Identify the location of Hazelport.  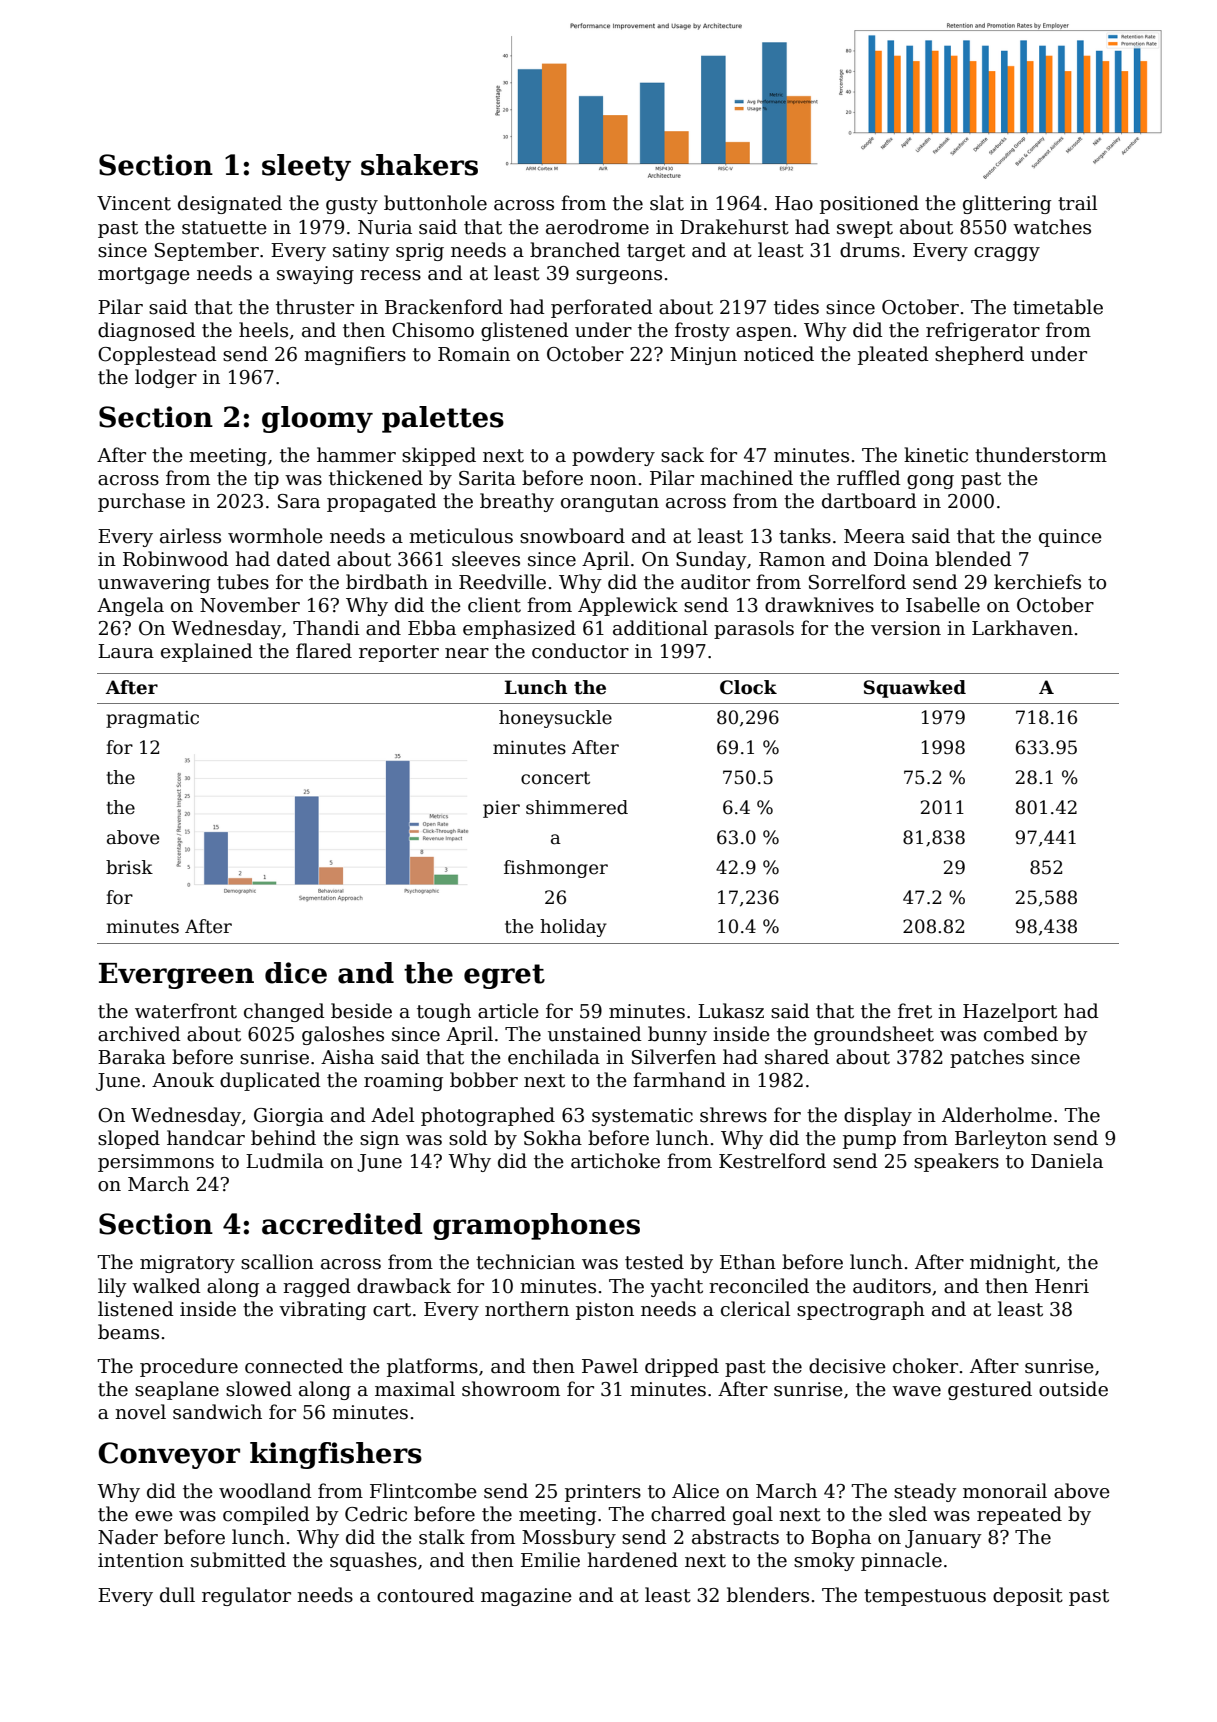
(1010, 1012).
